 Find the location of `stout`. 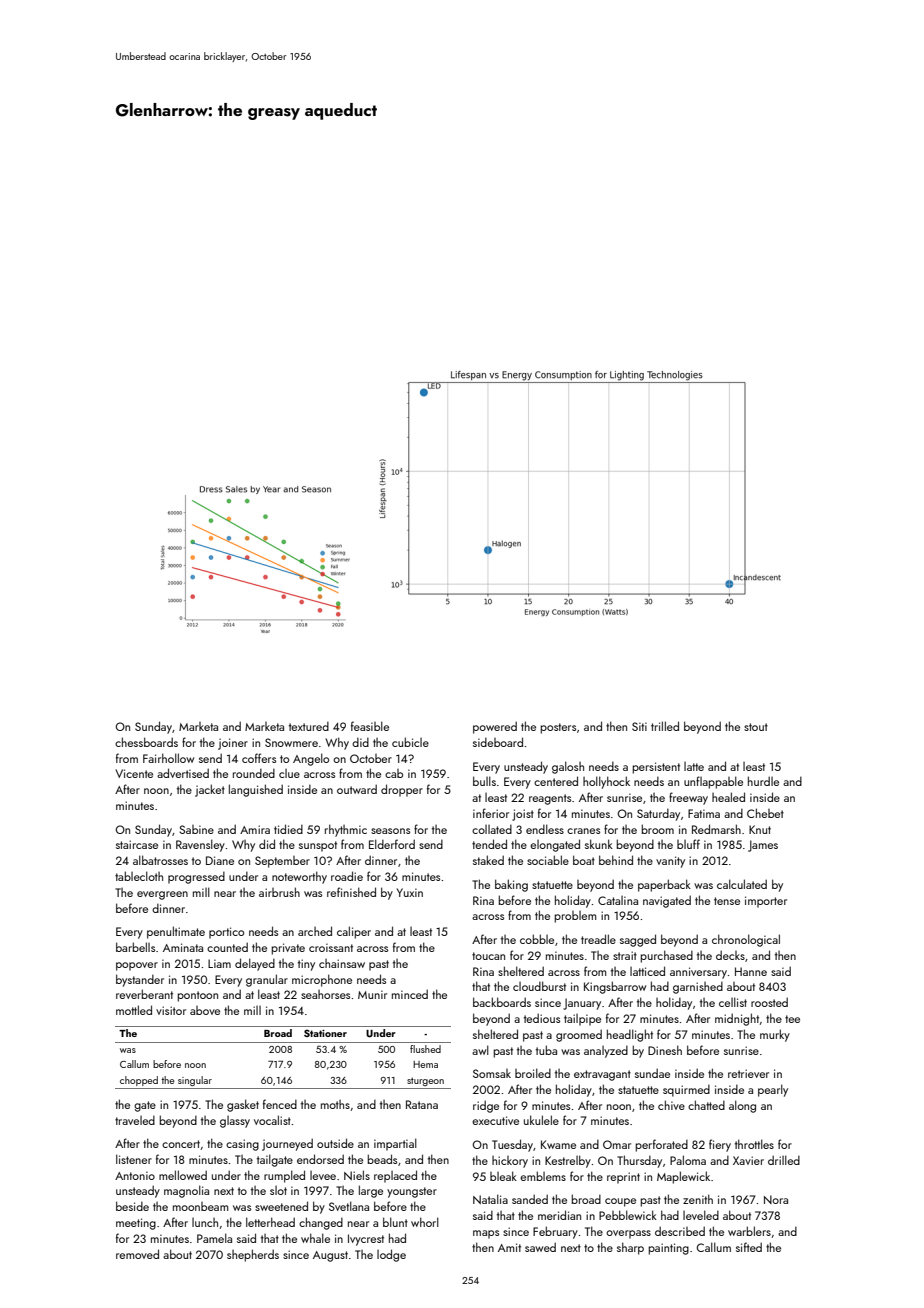

stout is located at coordinates (756, 727).
